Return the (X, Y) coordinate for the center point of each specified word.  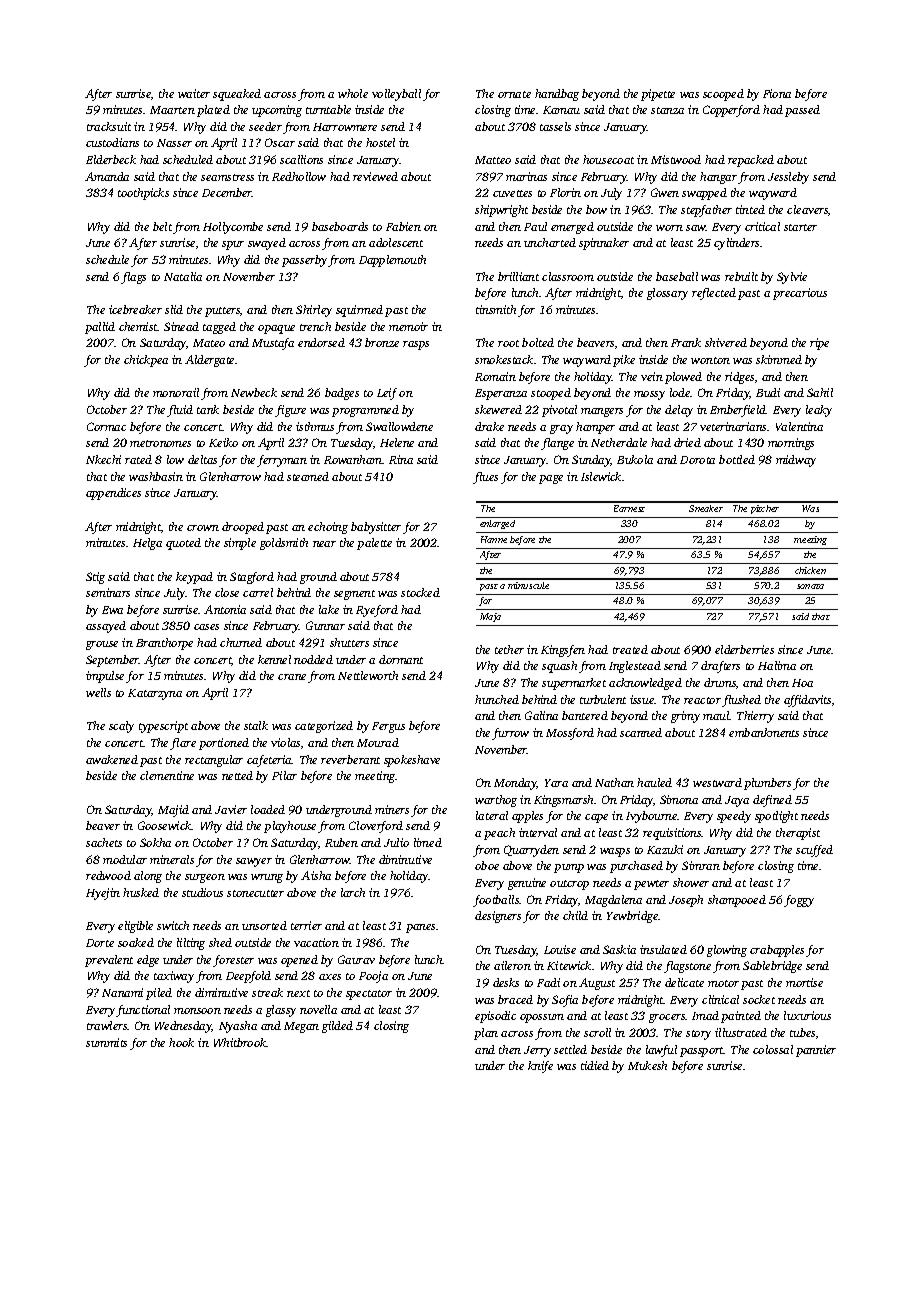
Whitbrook (240, 1042)
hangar (718, 178)
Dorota (697, 460)
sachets (104, 842)
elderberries (744, 649)
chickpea (146, 361)
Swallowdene (399, 426)
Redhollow (299, 176)
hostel (380, 142)
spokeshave (412, 761)
